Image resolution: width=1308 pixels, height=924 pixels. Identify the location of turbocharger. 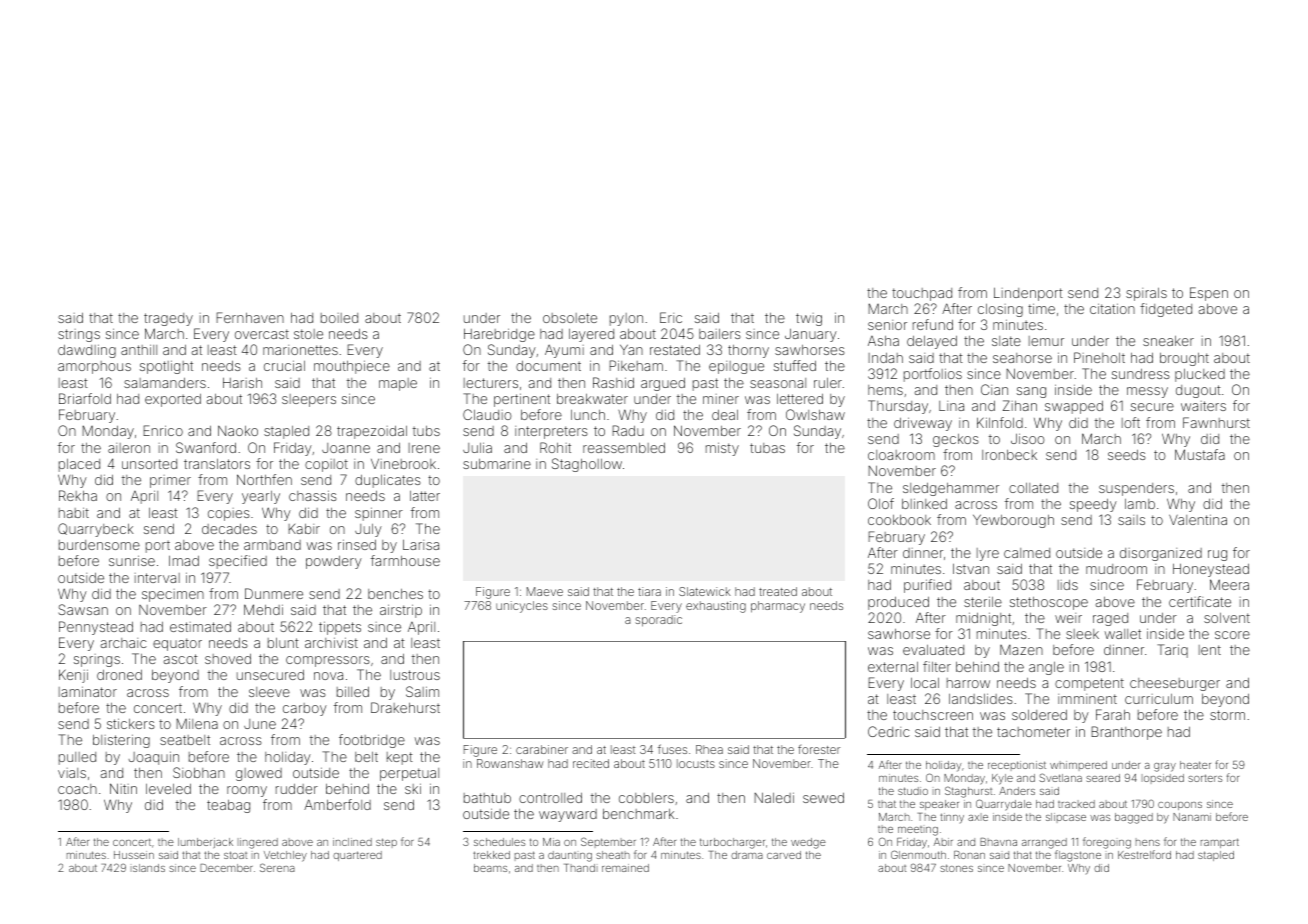
(732, 843).
